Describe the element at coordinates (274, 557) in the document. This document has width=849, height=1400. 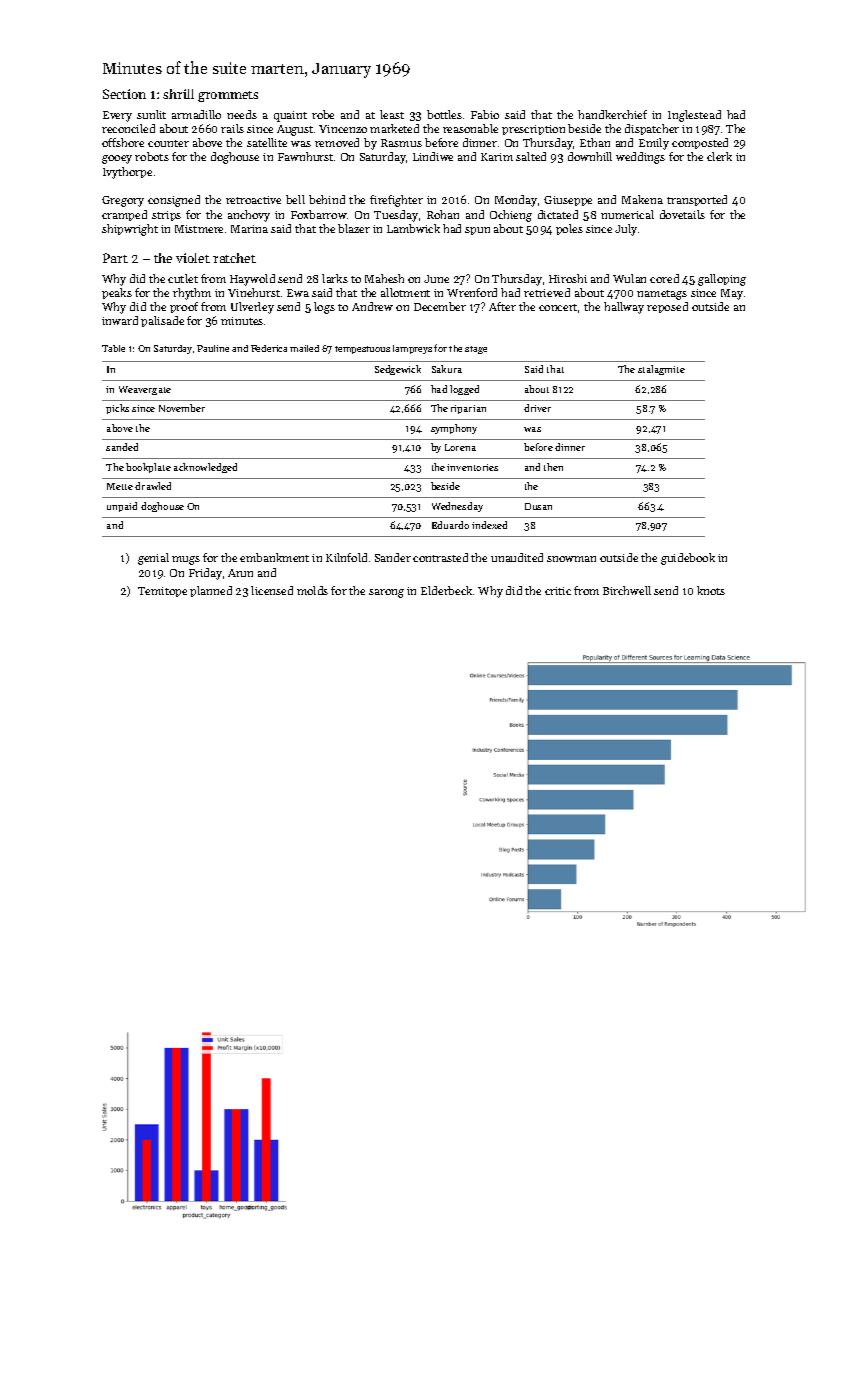
I see `embankment` at that location.
